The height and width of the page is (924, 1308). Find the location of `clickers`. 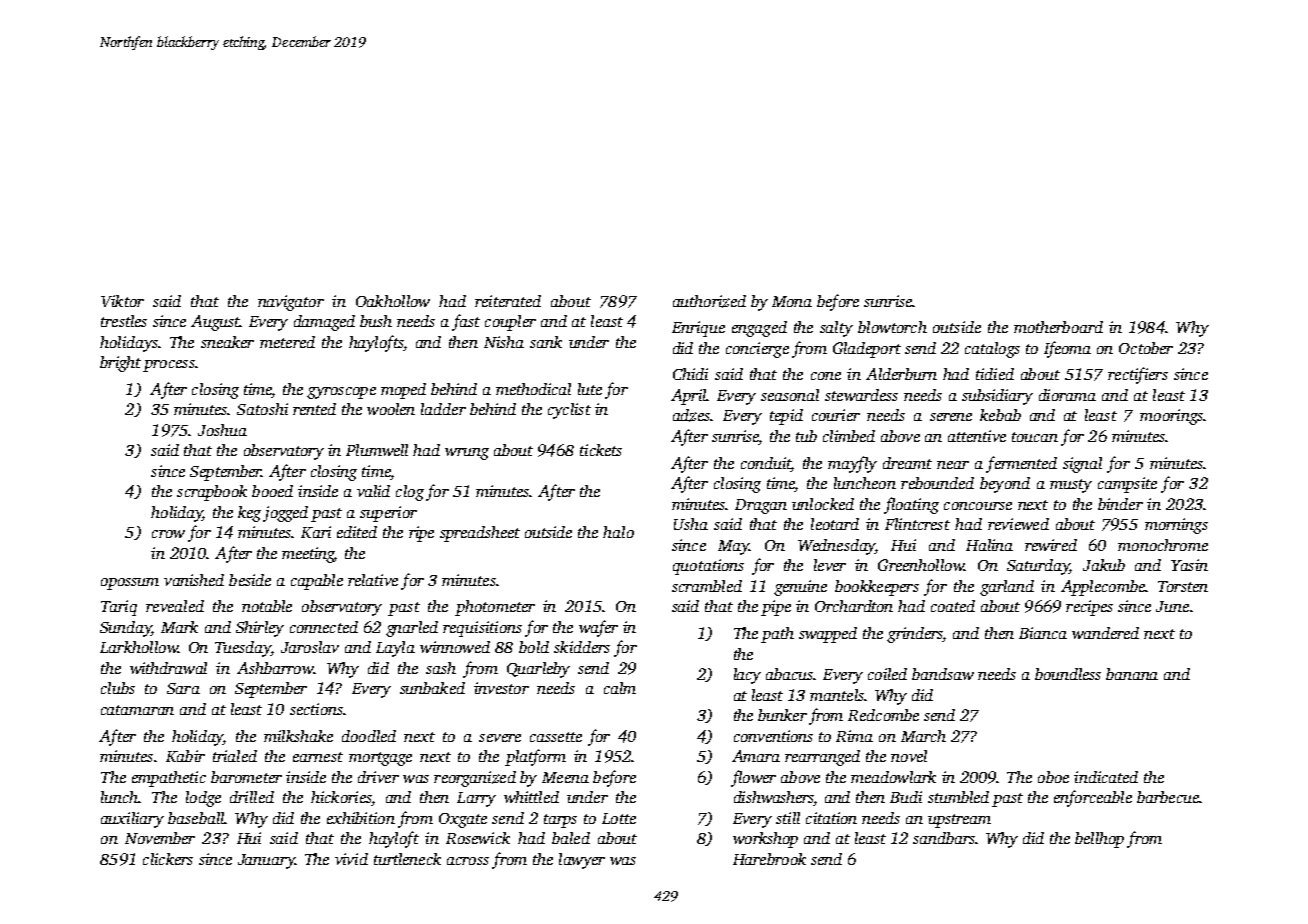

clickers is located at coordinates (168, 859).
